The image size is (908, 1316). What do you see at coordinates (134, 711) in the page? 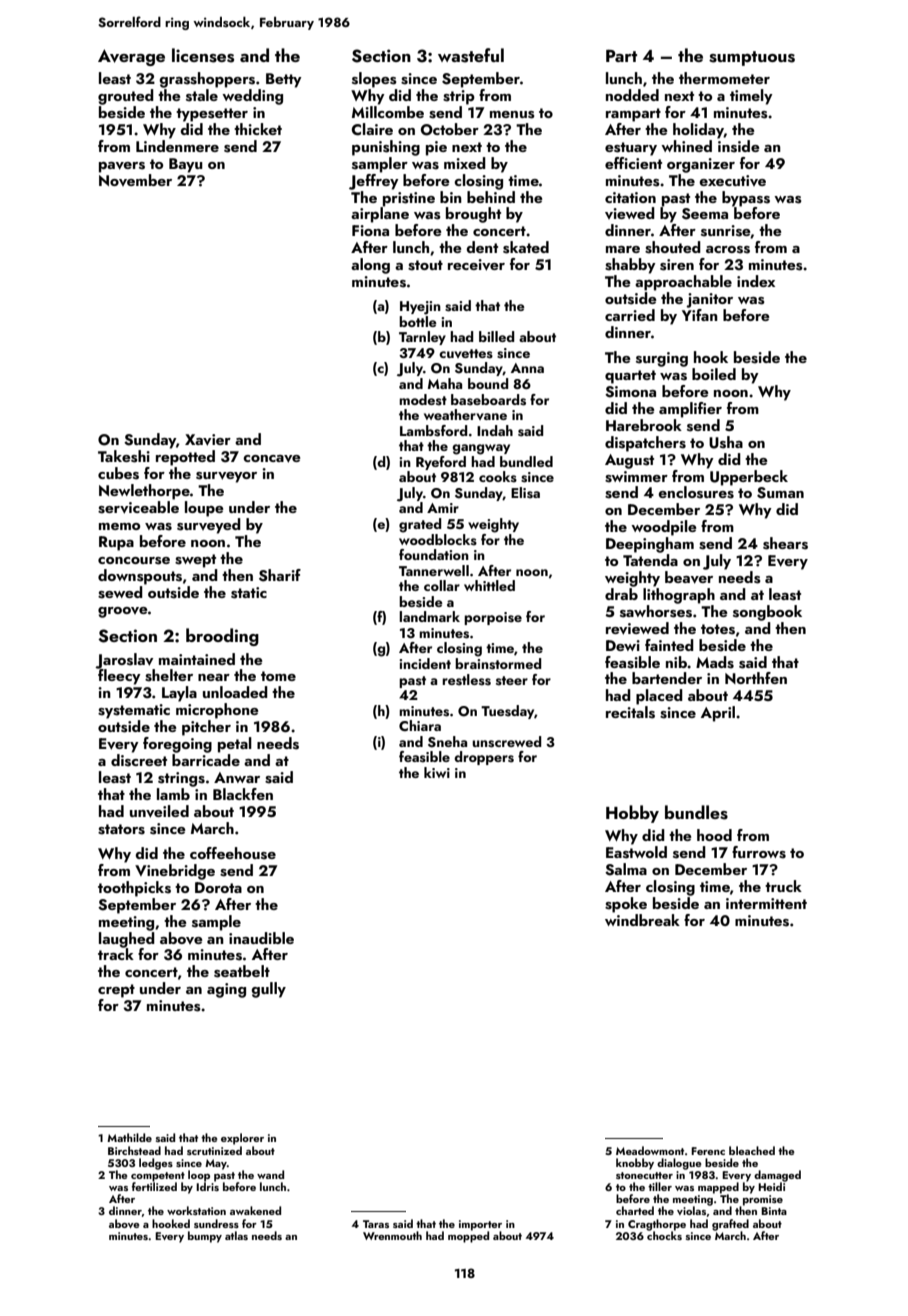
I see `systematic` at bounding box center [134, 711].
